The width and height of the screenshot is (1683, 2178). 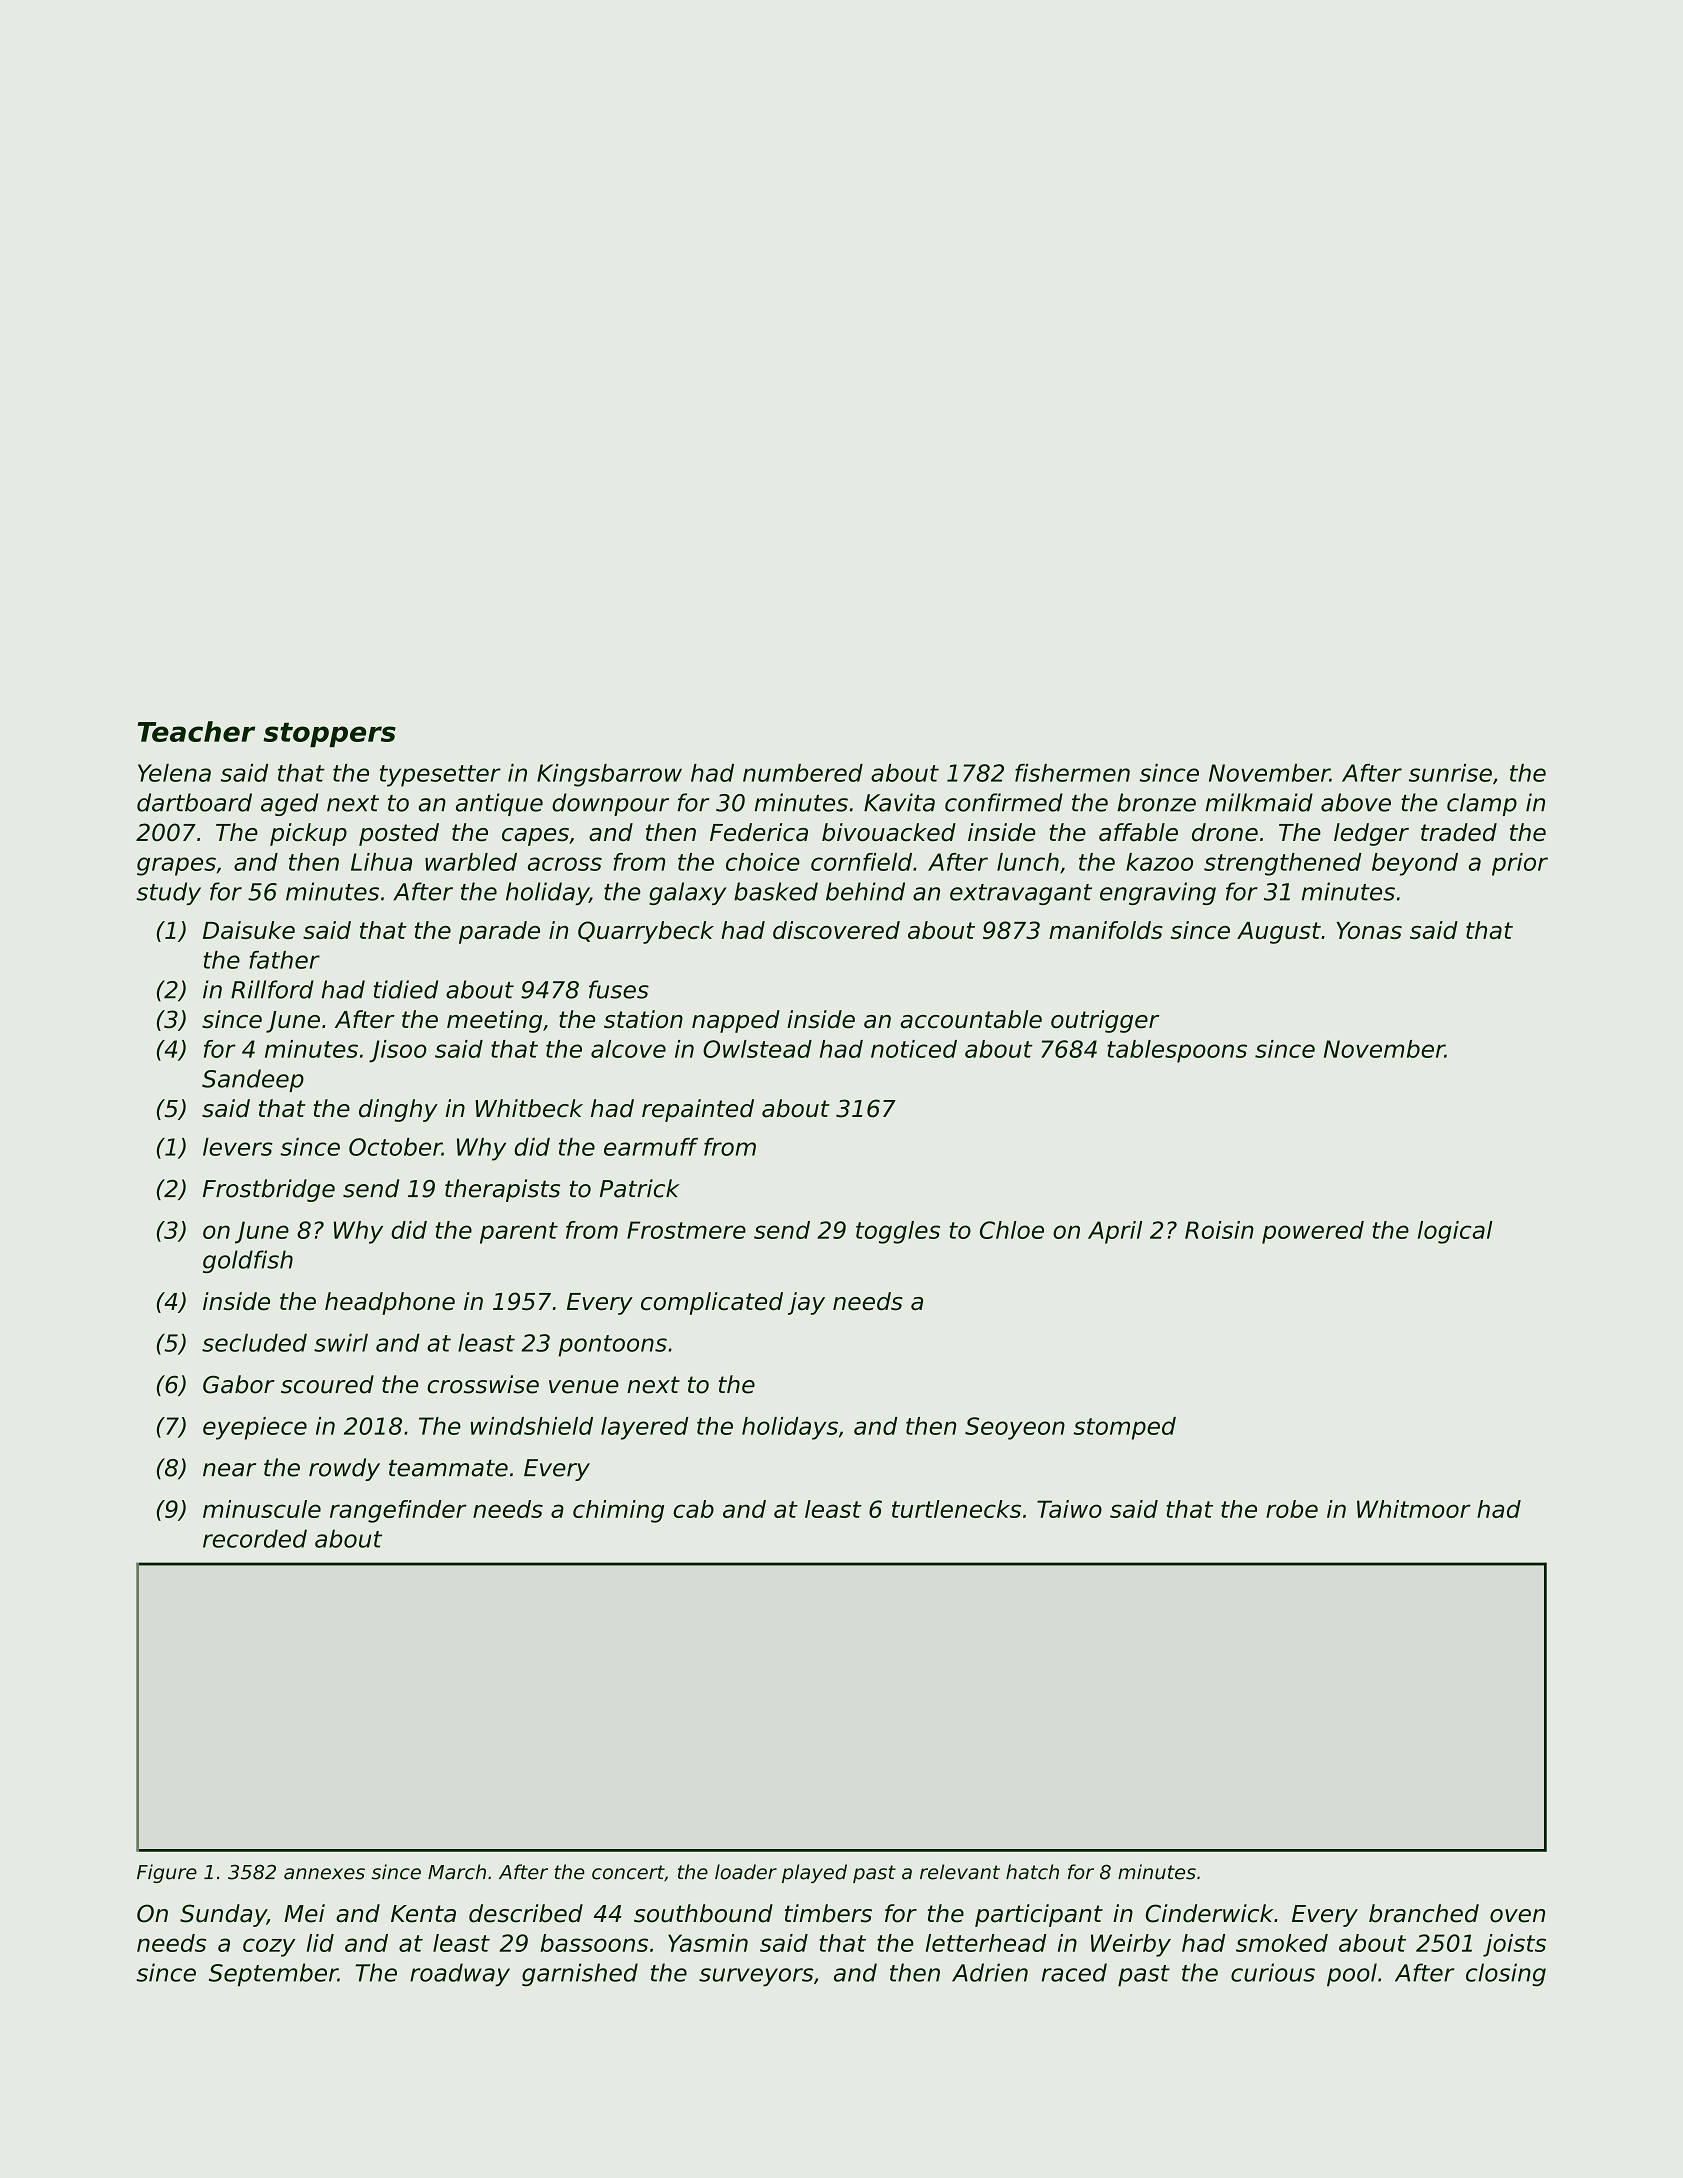 What do you see at coordinates (329, 735) in the screenshot?
I see `stoppers` at bounding box center [329, 735].
